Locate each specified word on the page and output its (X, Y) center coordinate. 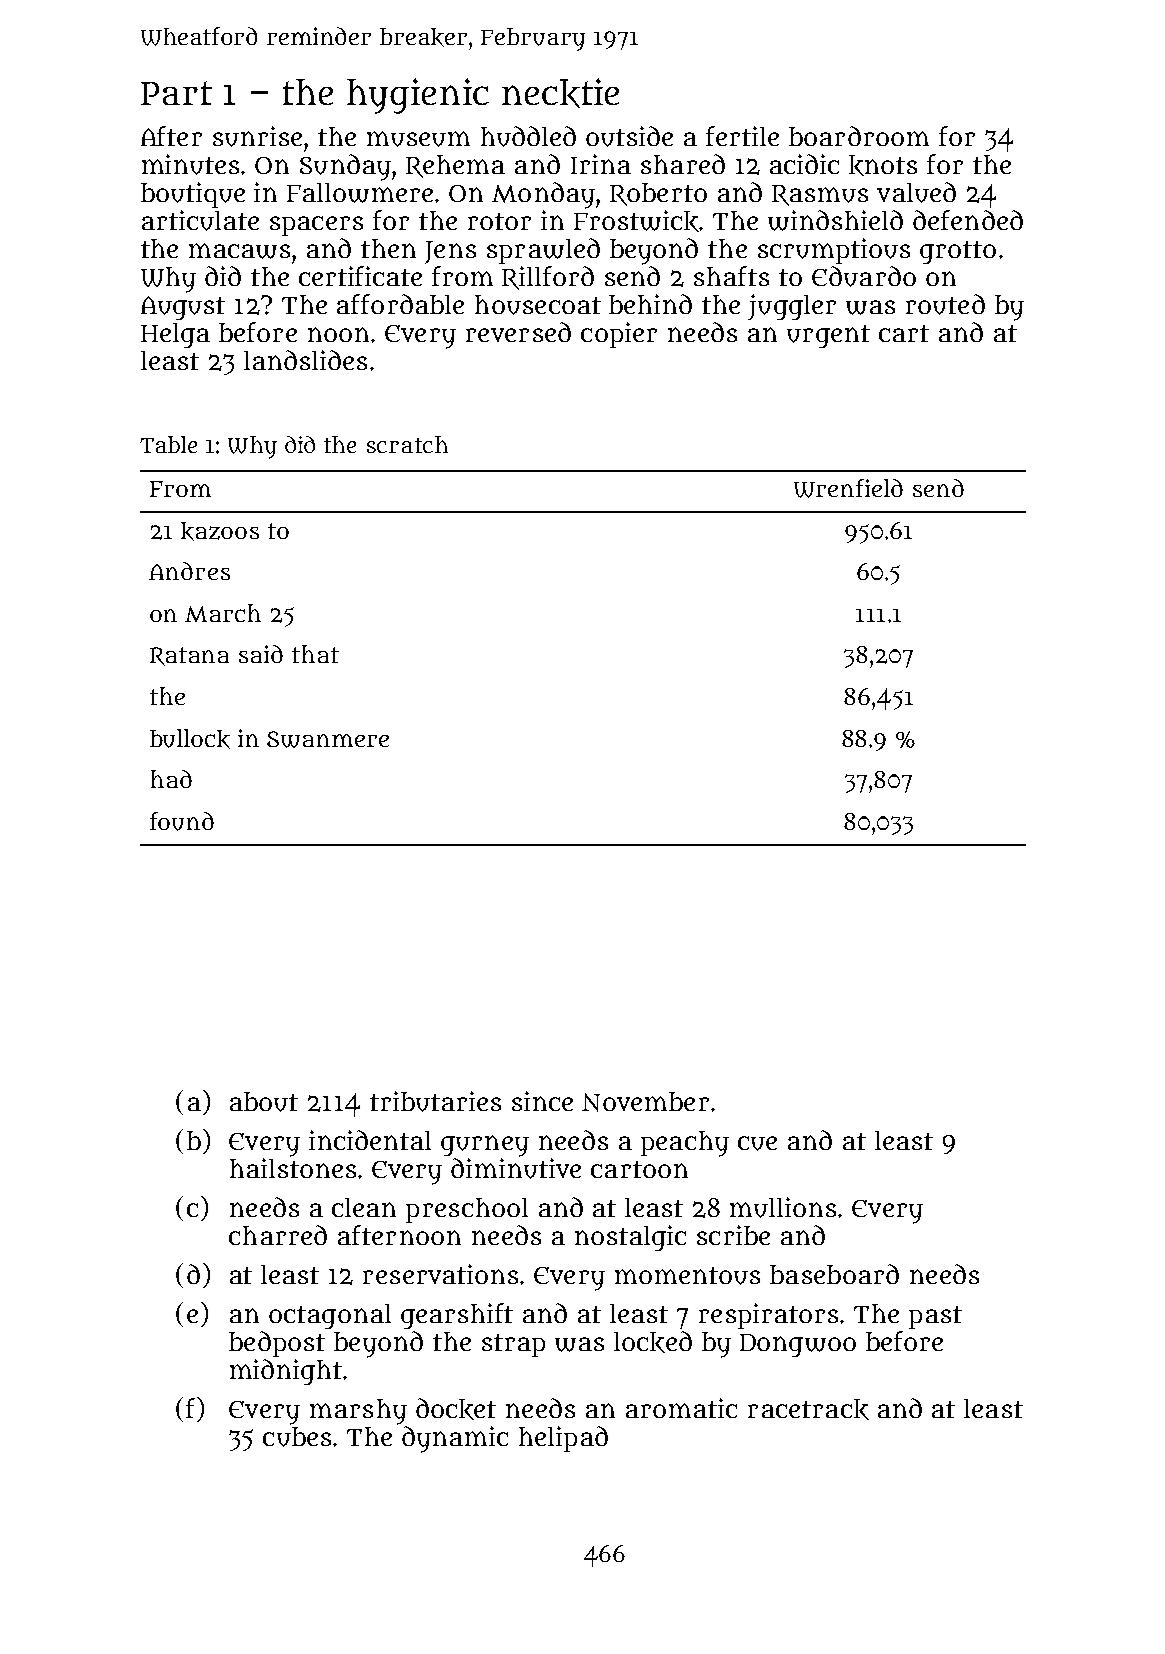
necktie (560, 93)
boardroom (859, 136)
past (935, 1317)
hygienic (418, 96)
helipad (563, 1439)
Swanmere (328, 739)
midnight (286, 1372)
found (182, 821)
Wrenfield (848, 488)
